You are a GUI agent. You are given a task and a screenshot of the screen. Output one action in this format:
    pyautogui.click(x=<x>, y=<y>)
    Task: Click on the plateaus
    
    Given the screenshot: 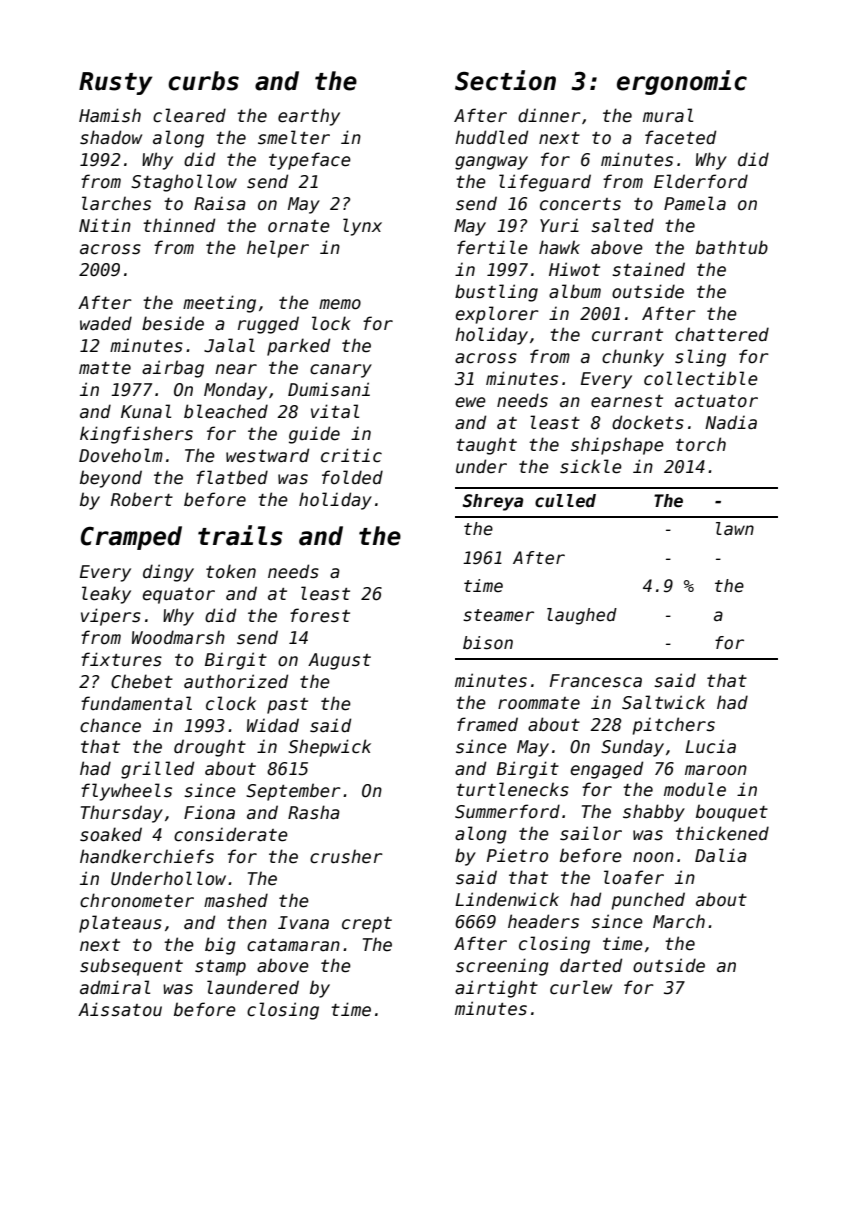 What is the action you would take?
    pyautogui.click(x=120, y=924)
